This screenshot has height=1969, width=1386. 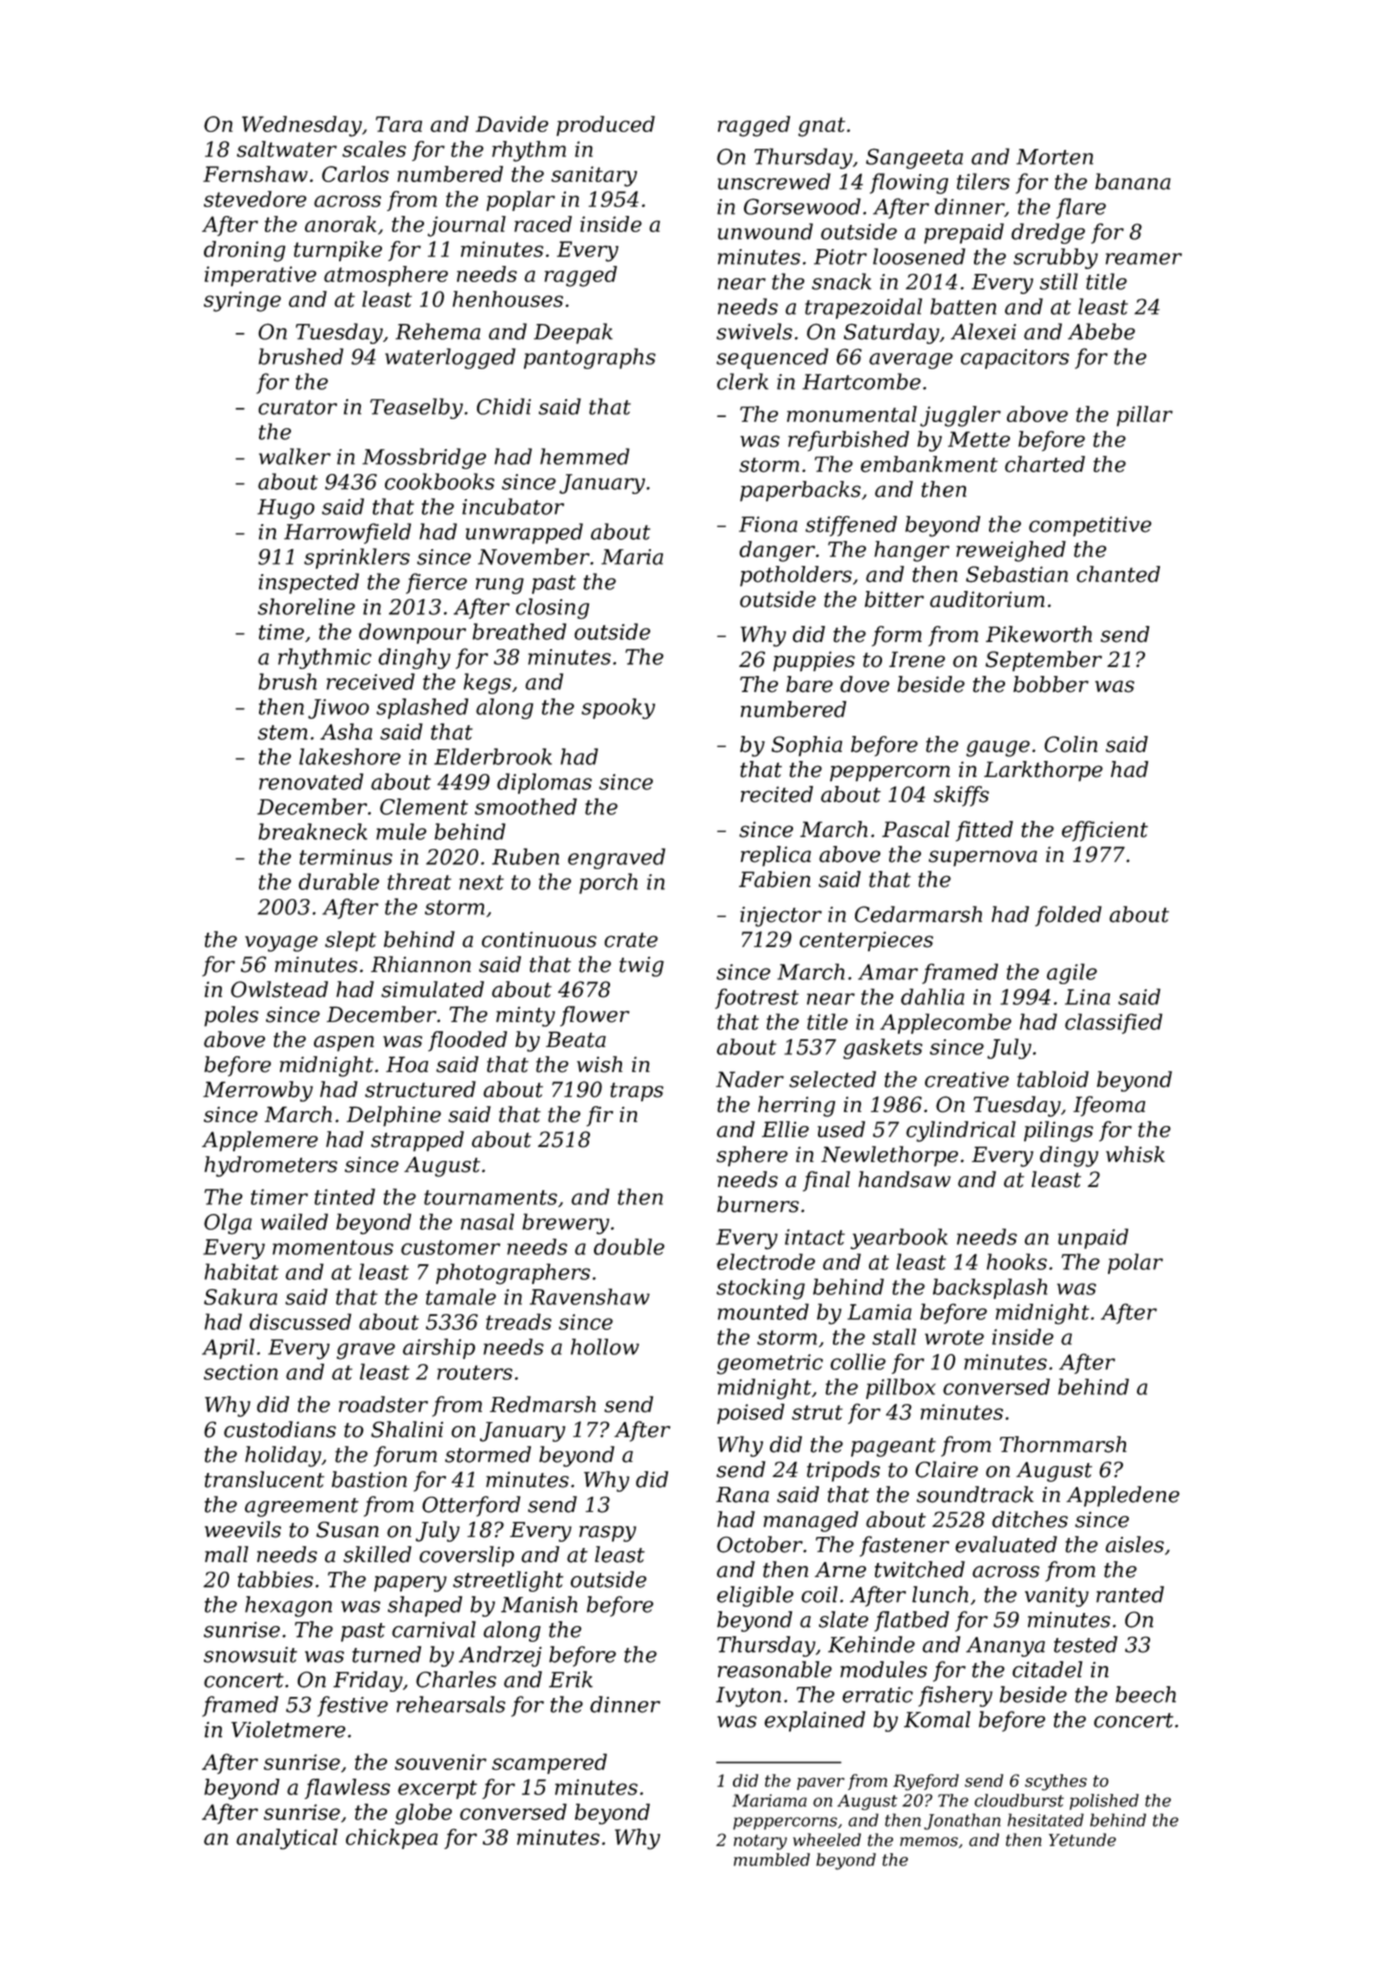 What do you see at coordinates (748, 1697) in the screenshot?
I see `Ivyton` at bounding box center [748, 1697].
